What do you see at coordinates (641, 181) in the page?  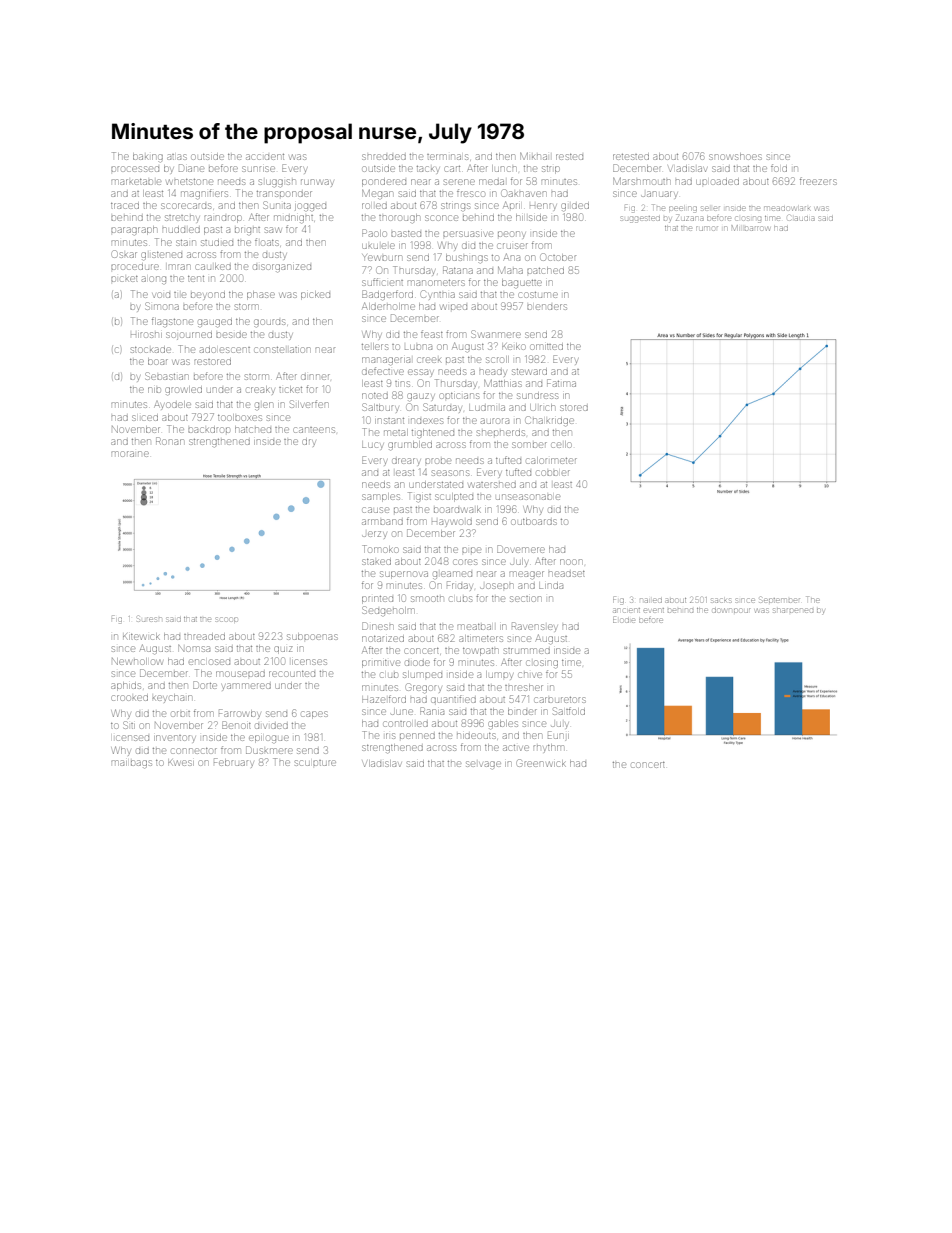 I see `Marshmouth` at bounding box center [641, 181].
